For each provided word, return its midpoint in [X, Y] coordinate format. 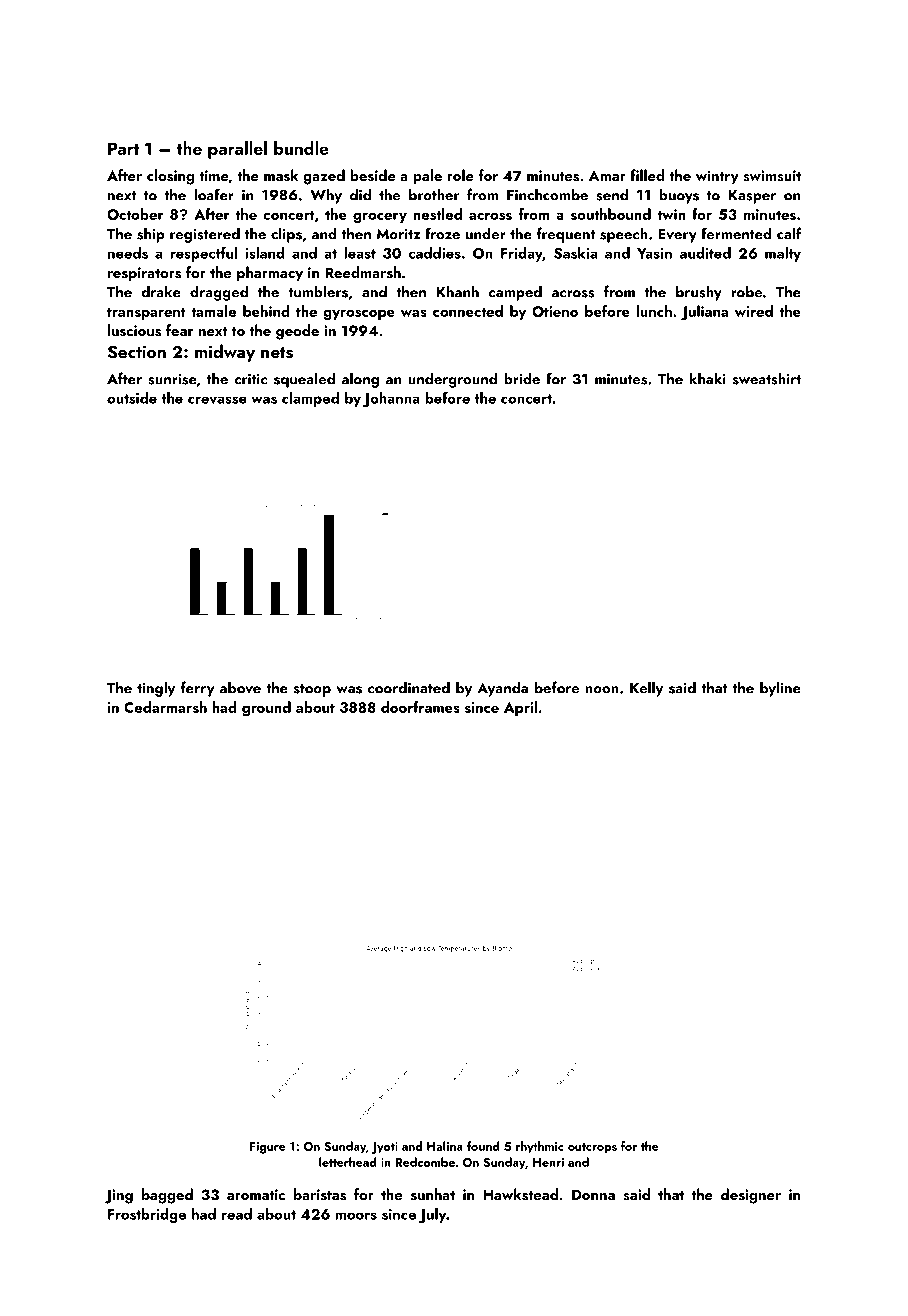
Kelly [646, 689]
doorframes [420, 707]
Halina [445, 1146]
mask [281, 175]
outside [132, 398]
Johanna [391, 399]
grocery [380, 218]
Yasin [654, 253]
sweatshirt [767, 378]
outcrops [592, 1148]
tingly [156, 689]
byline [780, 689]
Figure [268, 1148]
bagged [167, 1196]
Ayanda [502, 689]
